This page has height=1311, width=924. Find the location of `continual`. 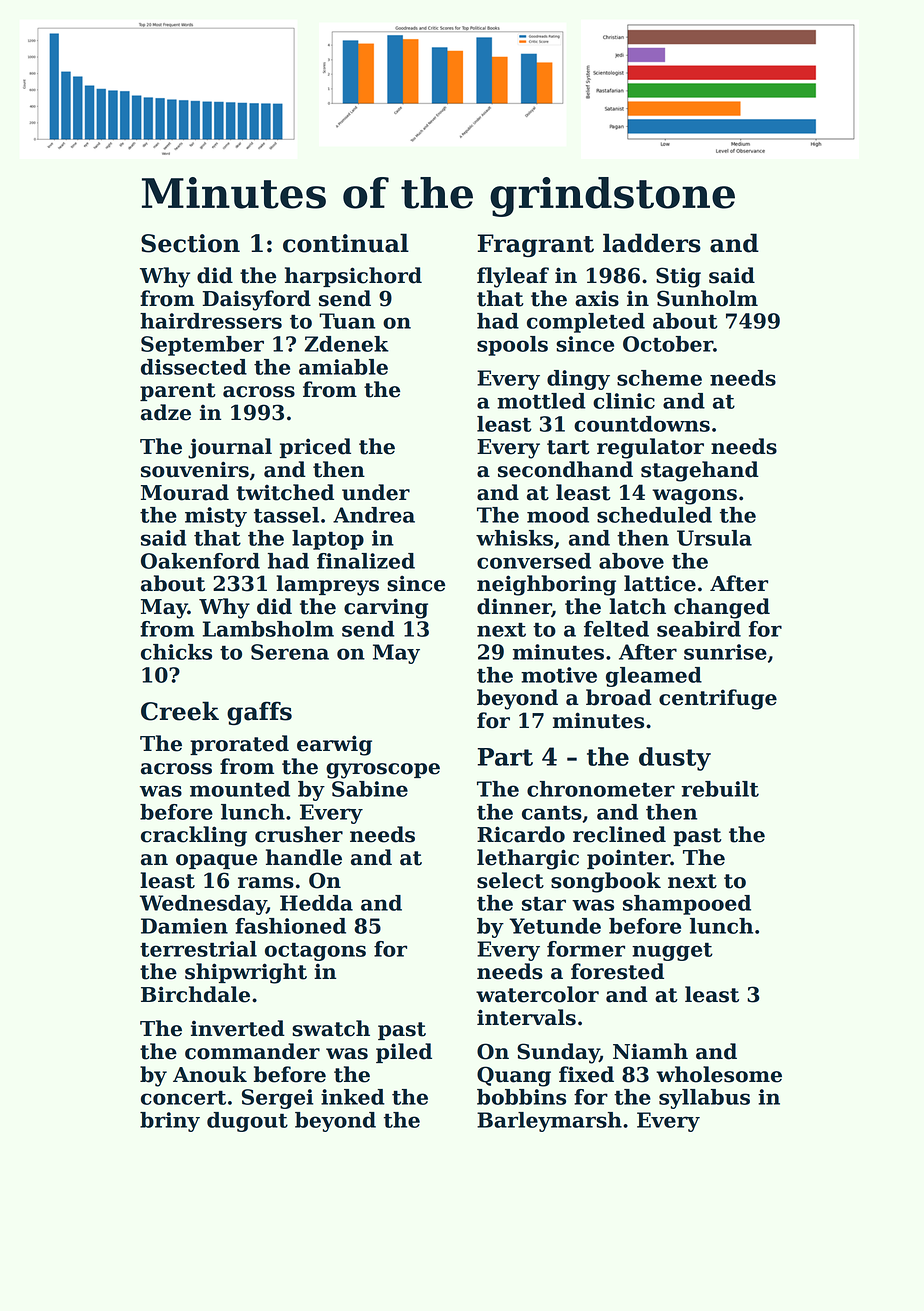

continual is located at coordinates (346, 243).
